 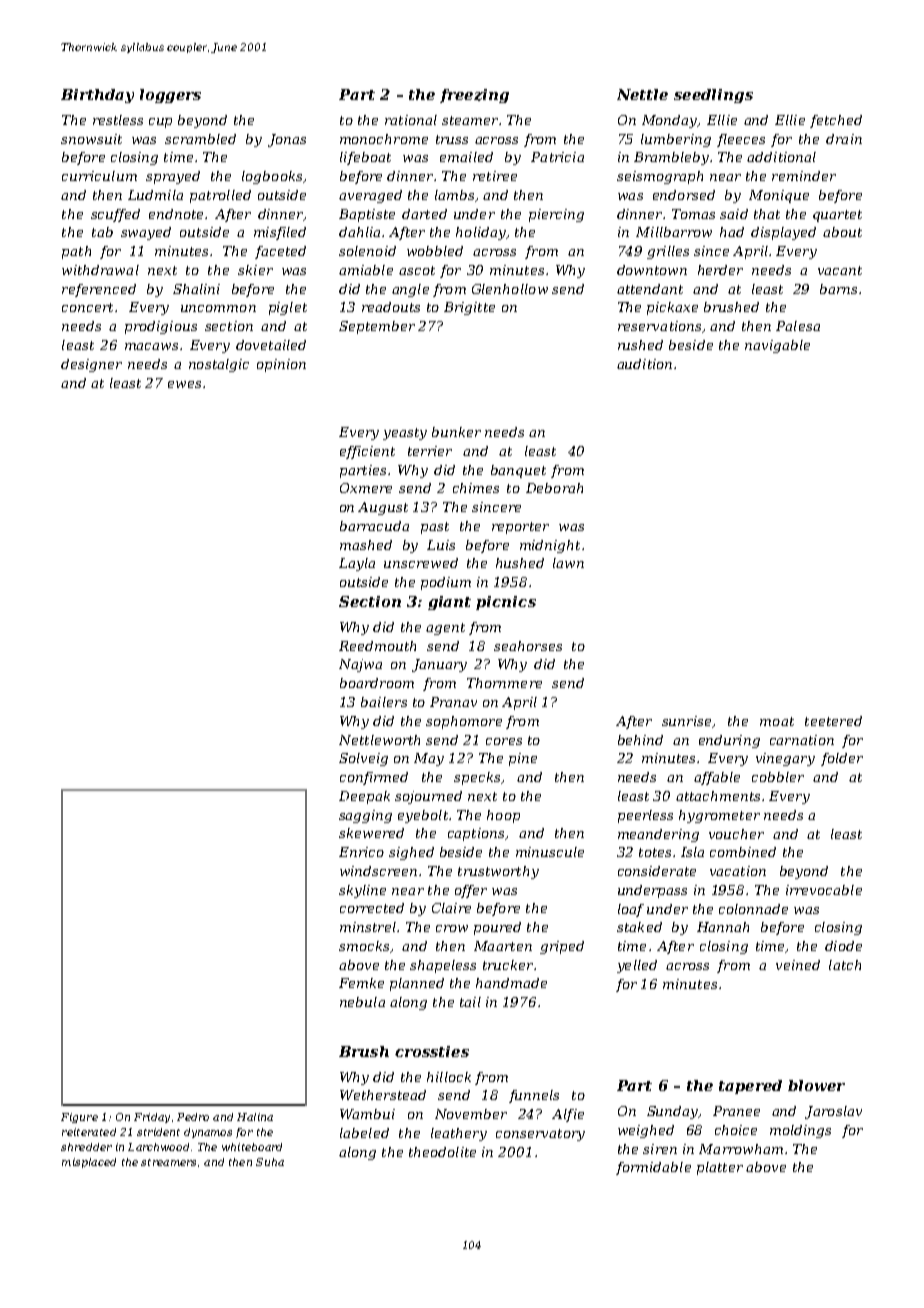 What do you see at coordinates (653, 1168) in the screenshot?
I see `formidable` at bounding box center [653, 1168].
